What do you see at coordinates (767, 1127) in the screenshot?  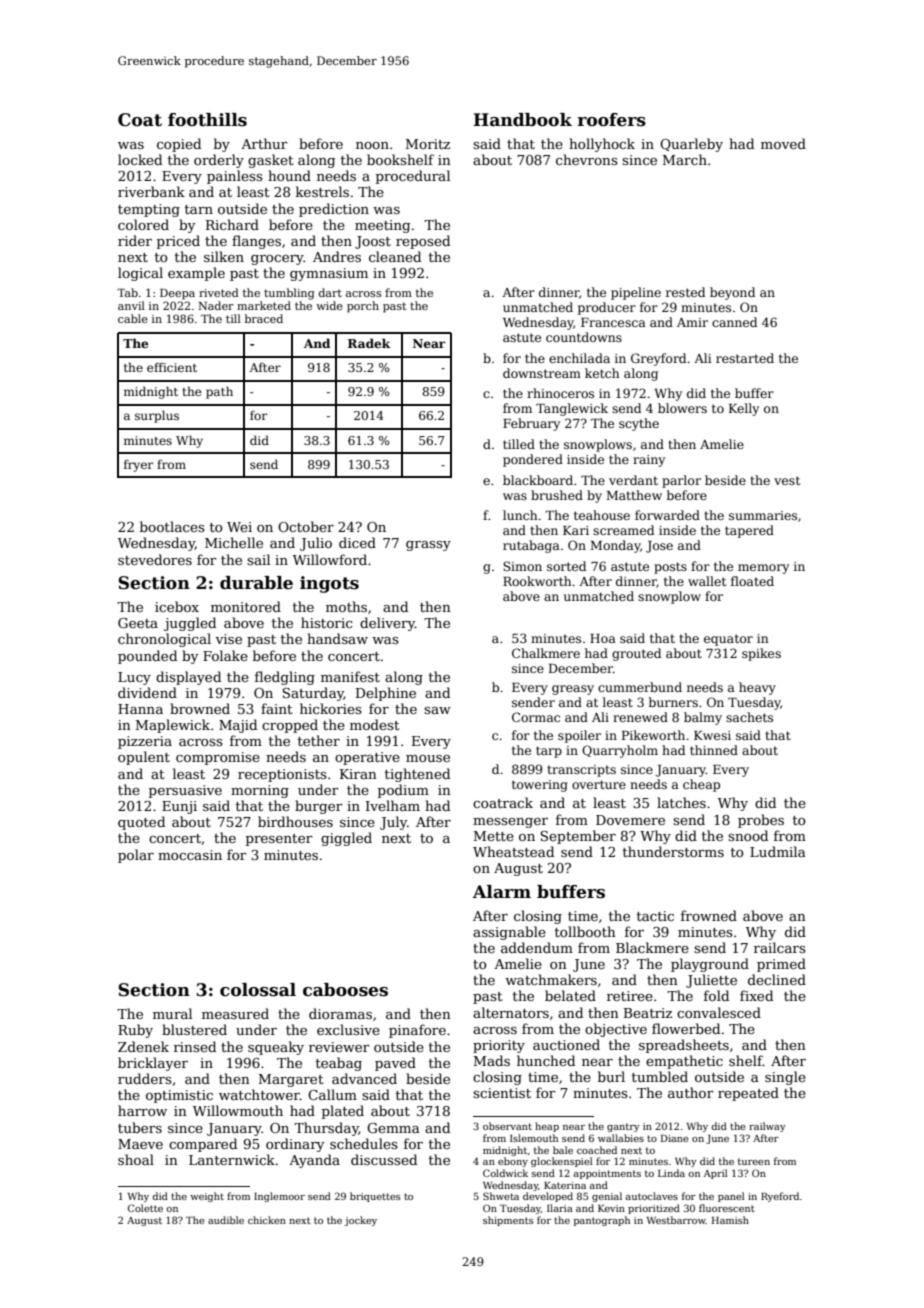 I see `railway` at bounding box center [767, 1127].
